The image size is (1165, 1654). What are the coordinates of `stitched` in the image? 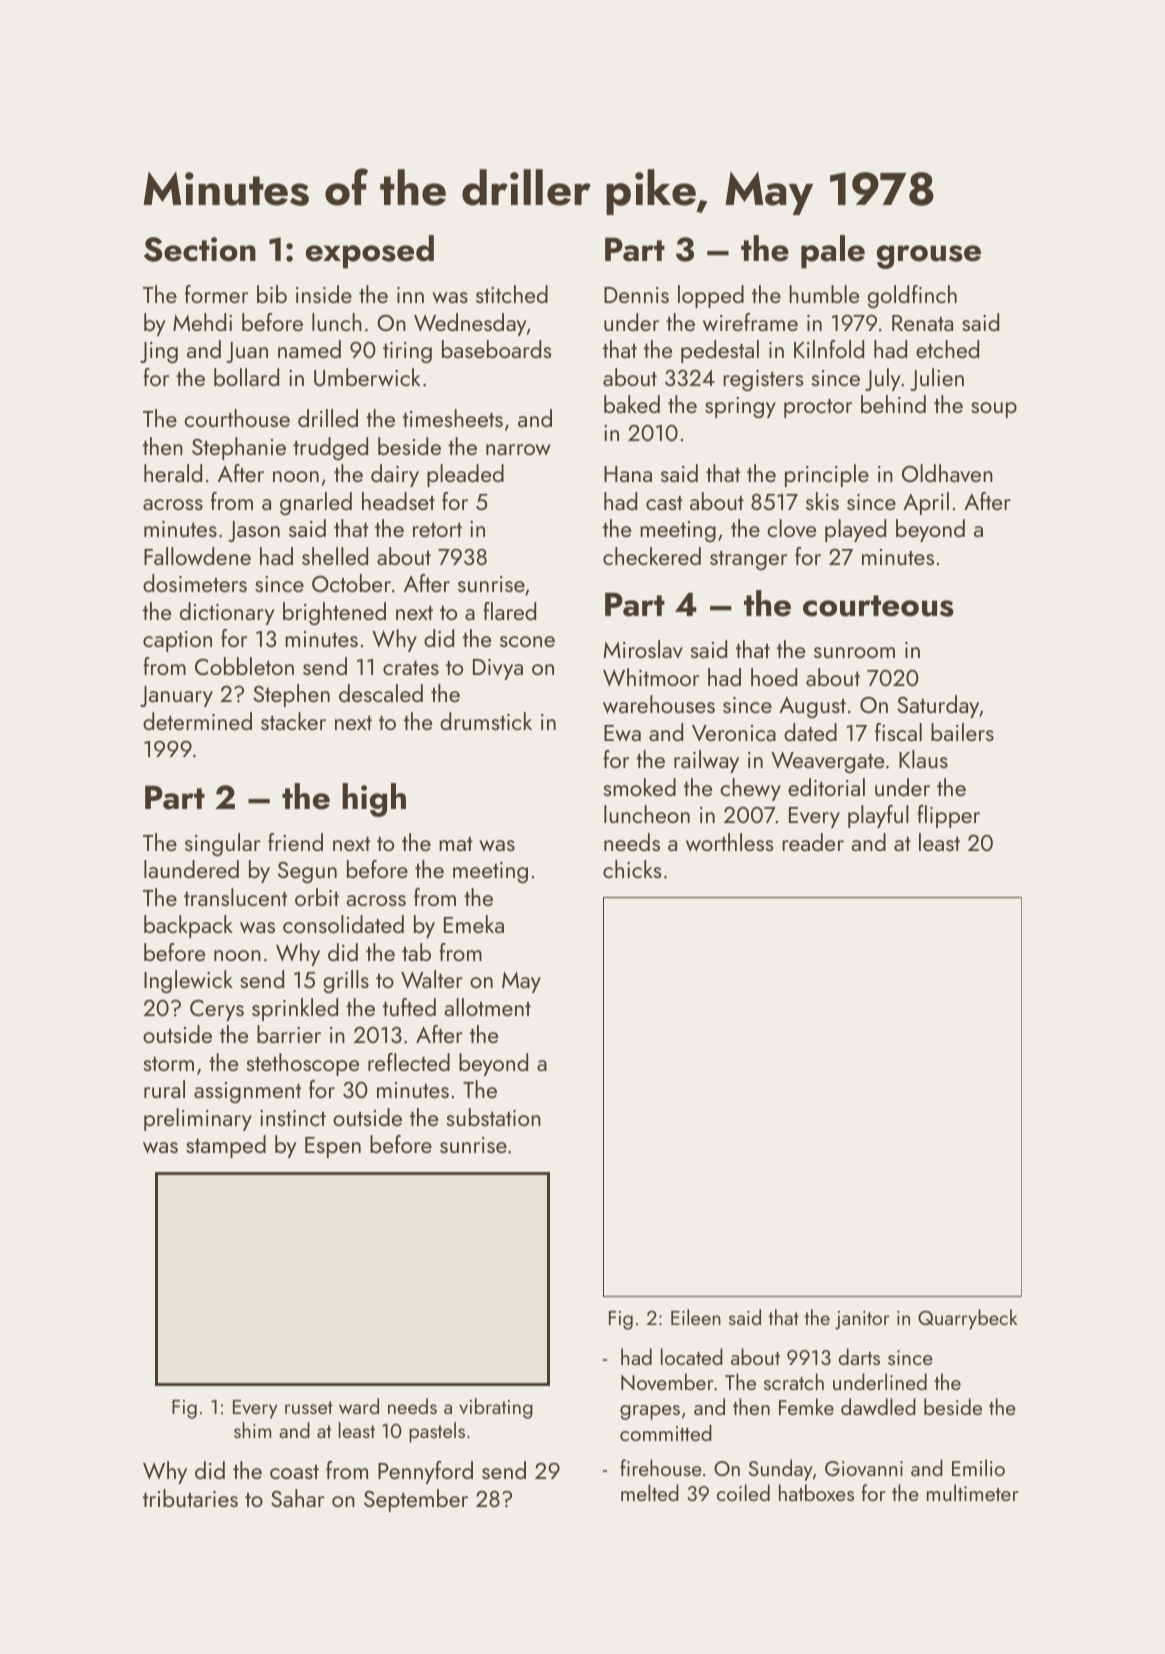 It's located at (512, 294).
